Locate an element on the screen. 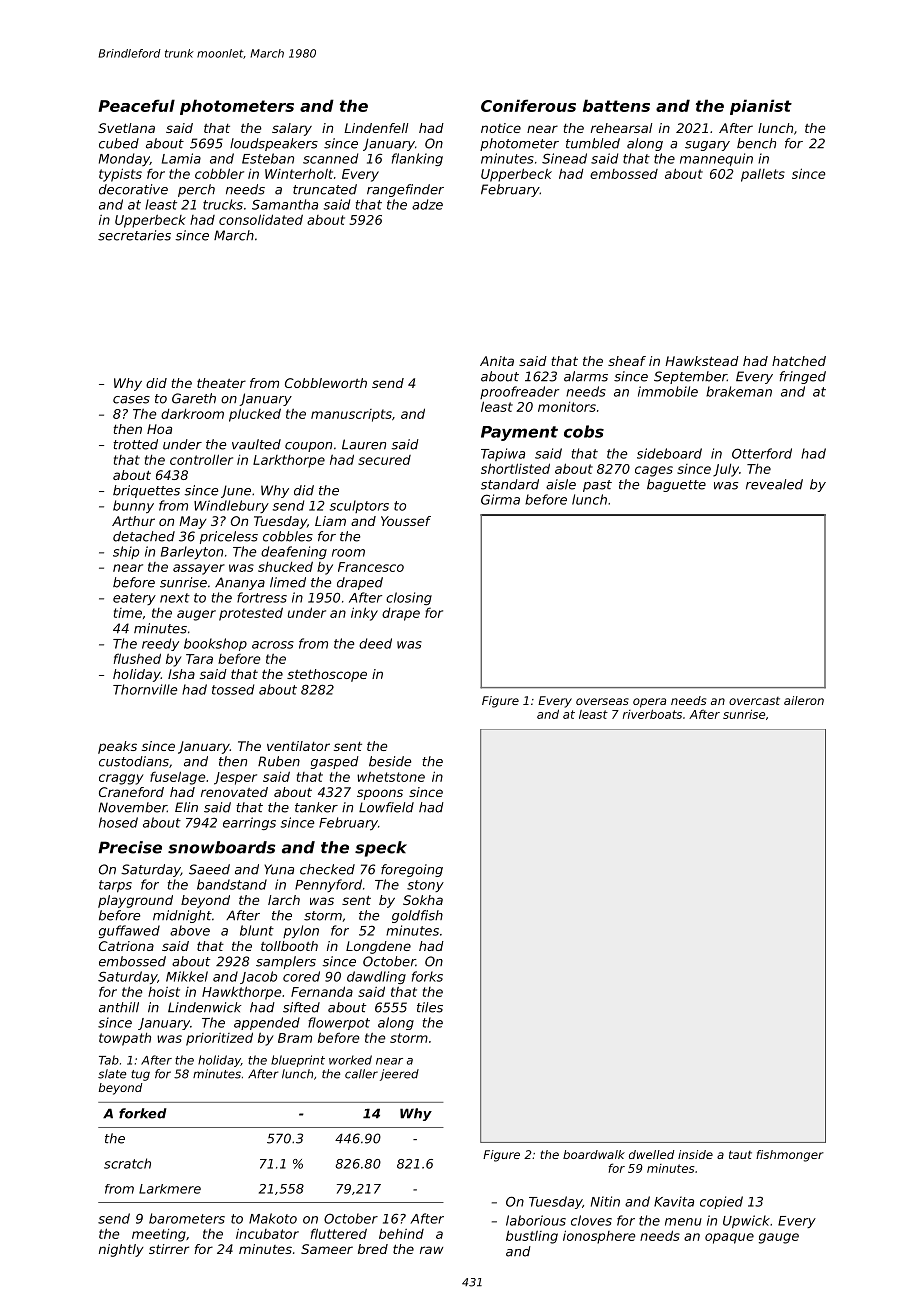 The width and height of the screenshot is (924, 1308). overseas is located at coordinates (602, 701).
